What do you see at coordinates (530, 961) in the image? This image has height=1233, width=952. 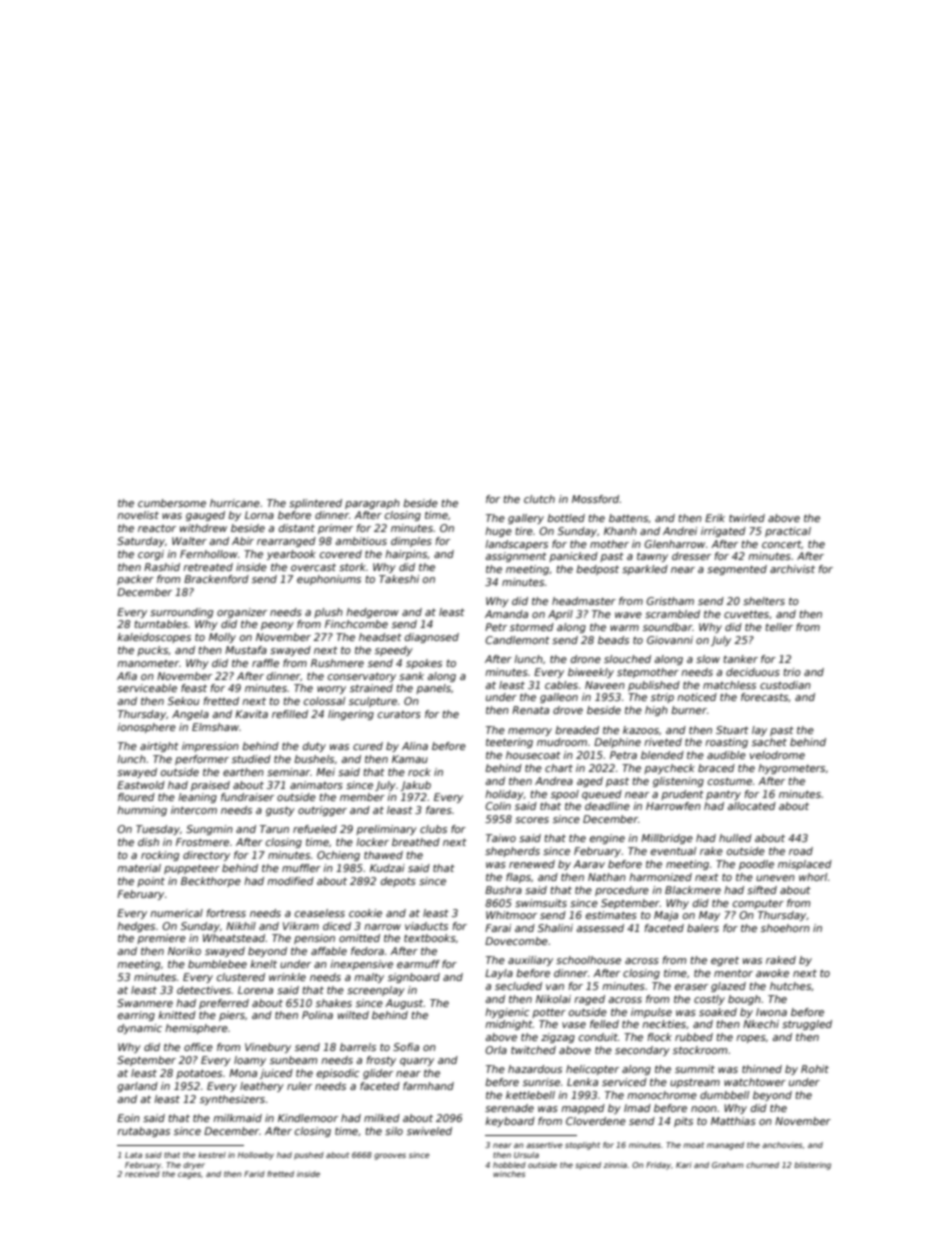 I see `auxiliary` at bounding box center [530, 961].
